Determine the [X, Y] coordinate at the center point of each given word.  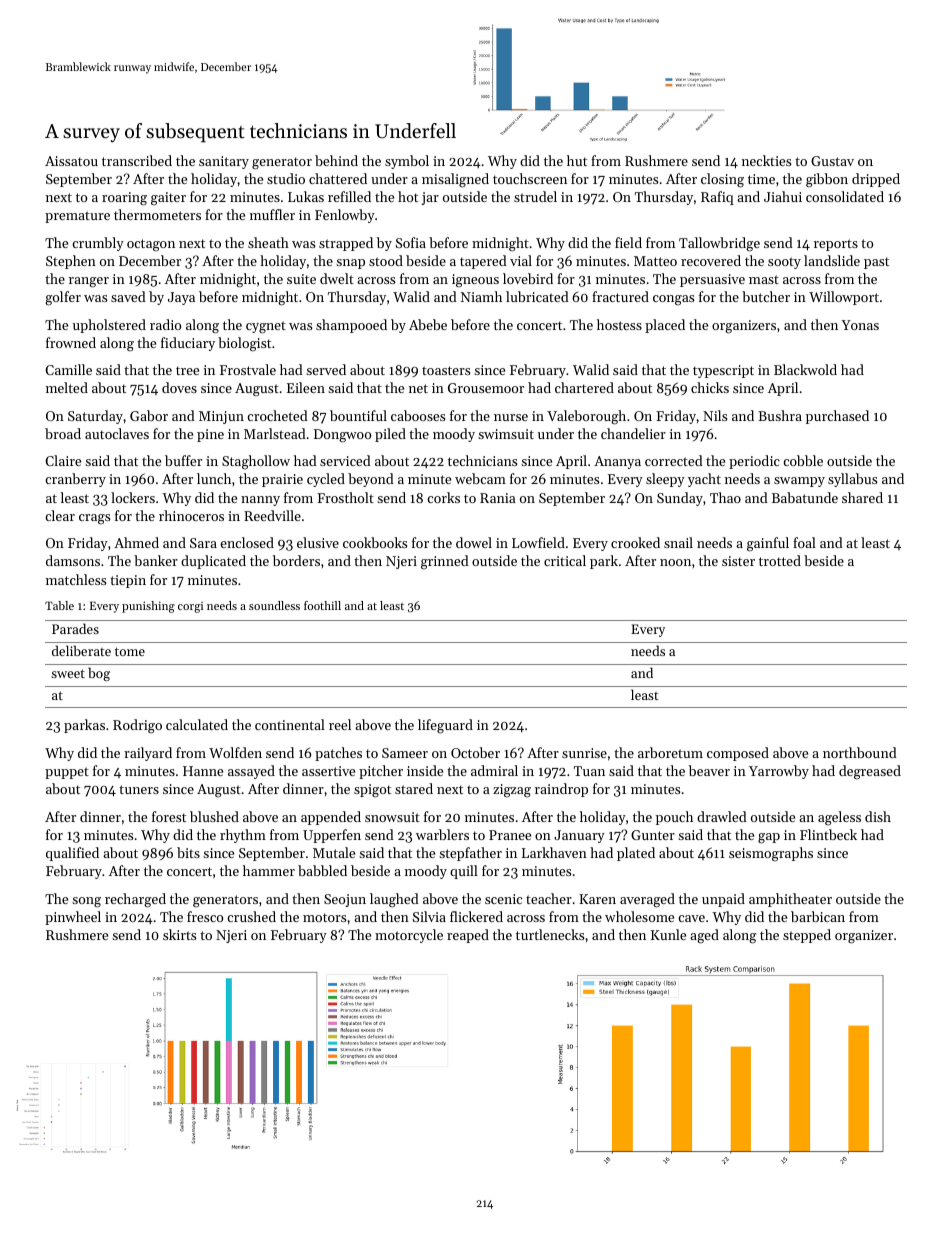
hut [577, 160]
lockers [133, 497]
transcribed [137, 160]
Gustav [832, 161]
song [86, 902]
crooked [635, 542]
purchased [837, 417]
